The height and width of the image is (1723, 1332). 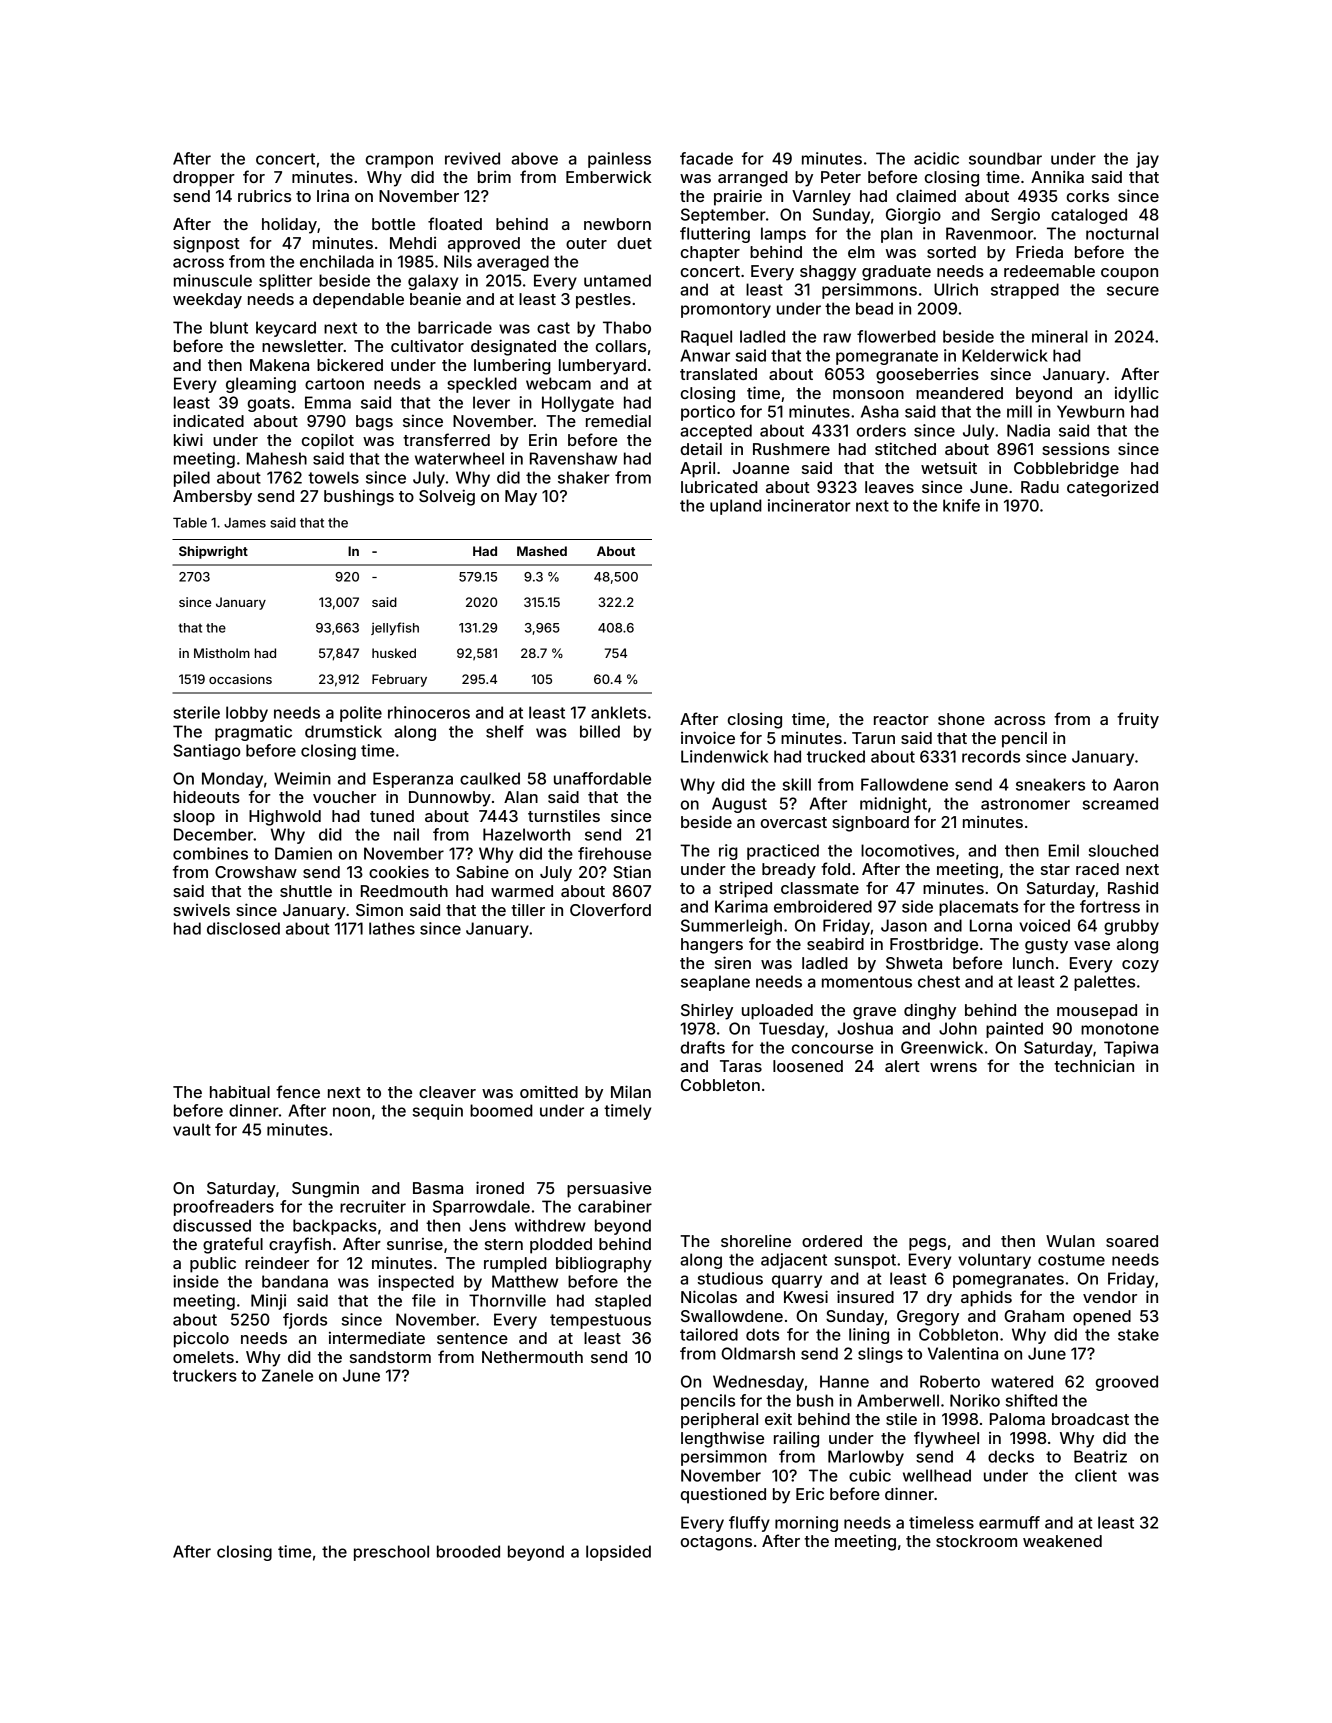 I want to click on categorized, so click(x=1112, y=488).
